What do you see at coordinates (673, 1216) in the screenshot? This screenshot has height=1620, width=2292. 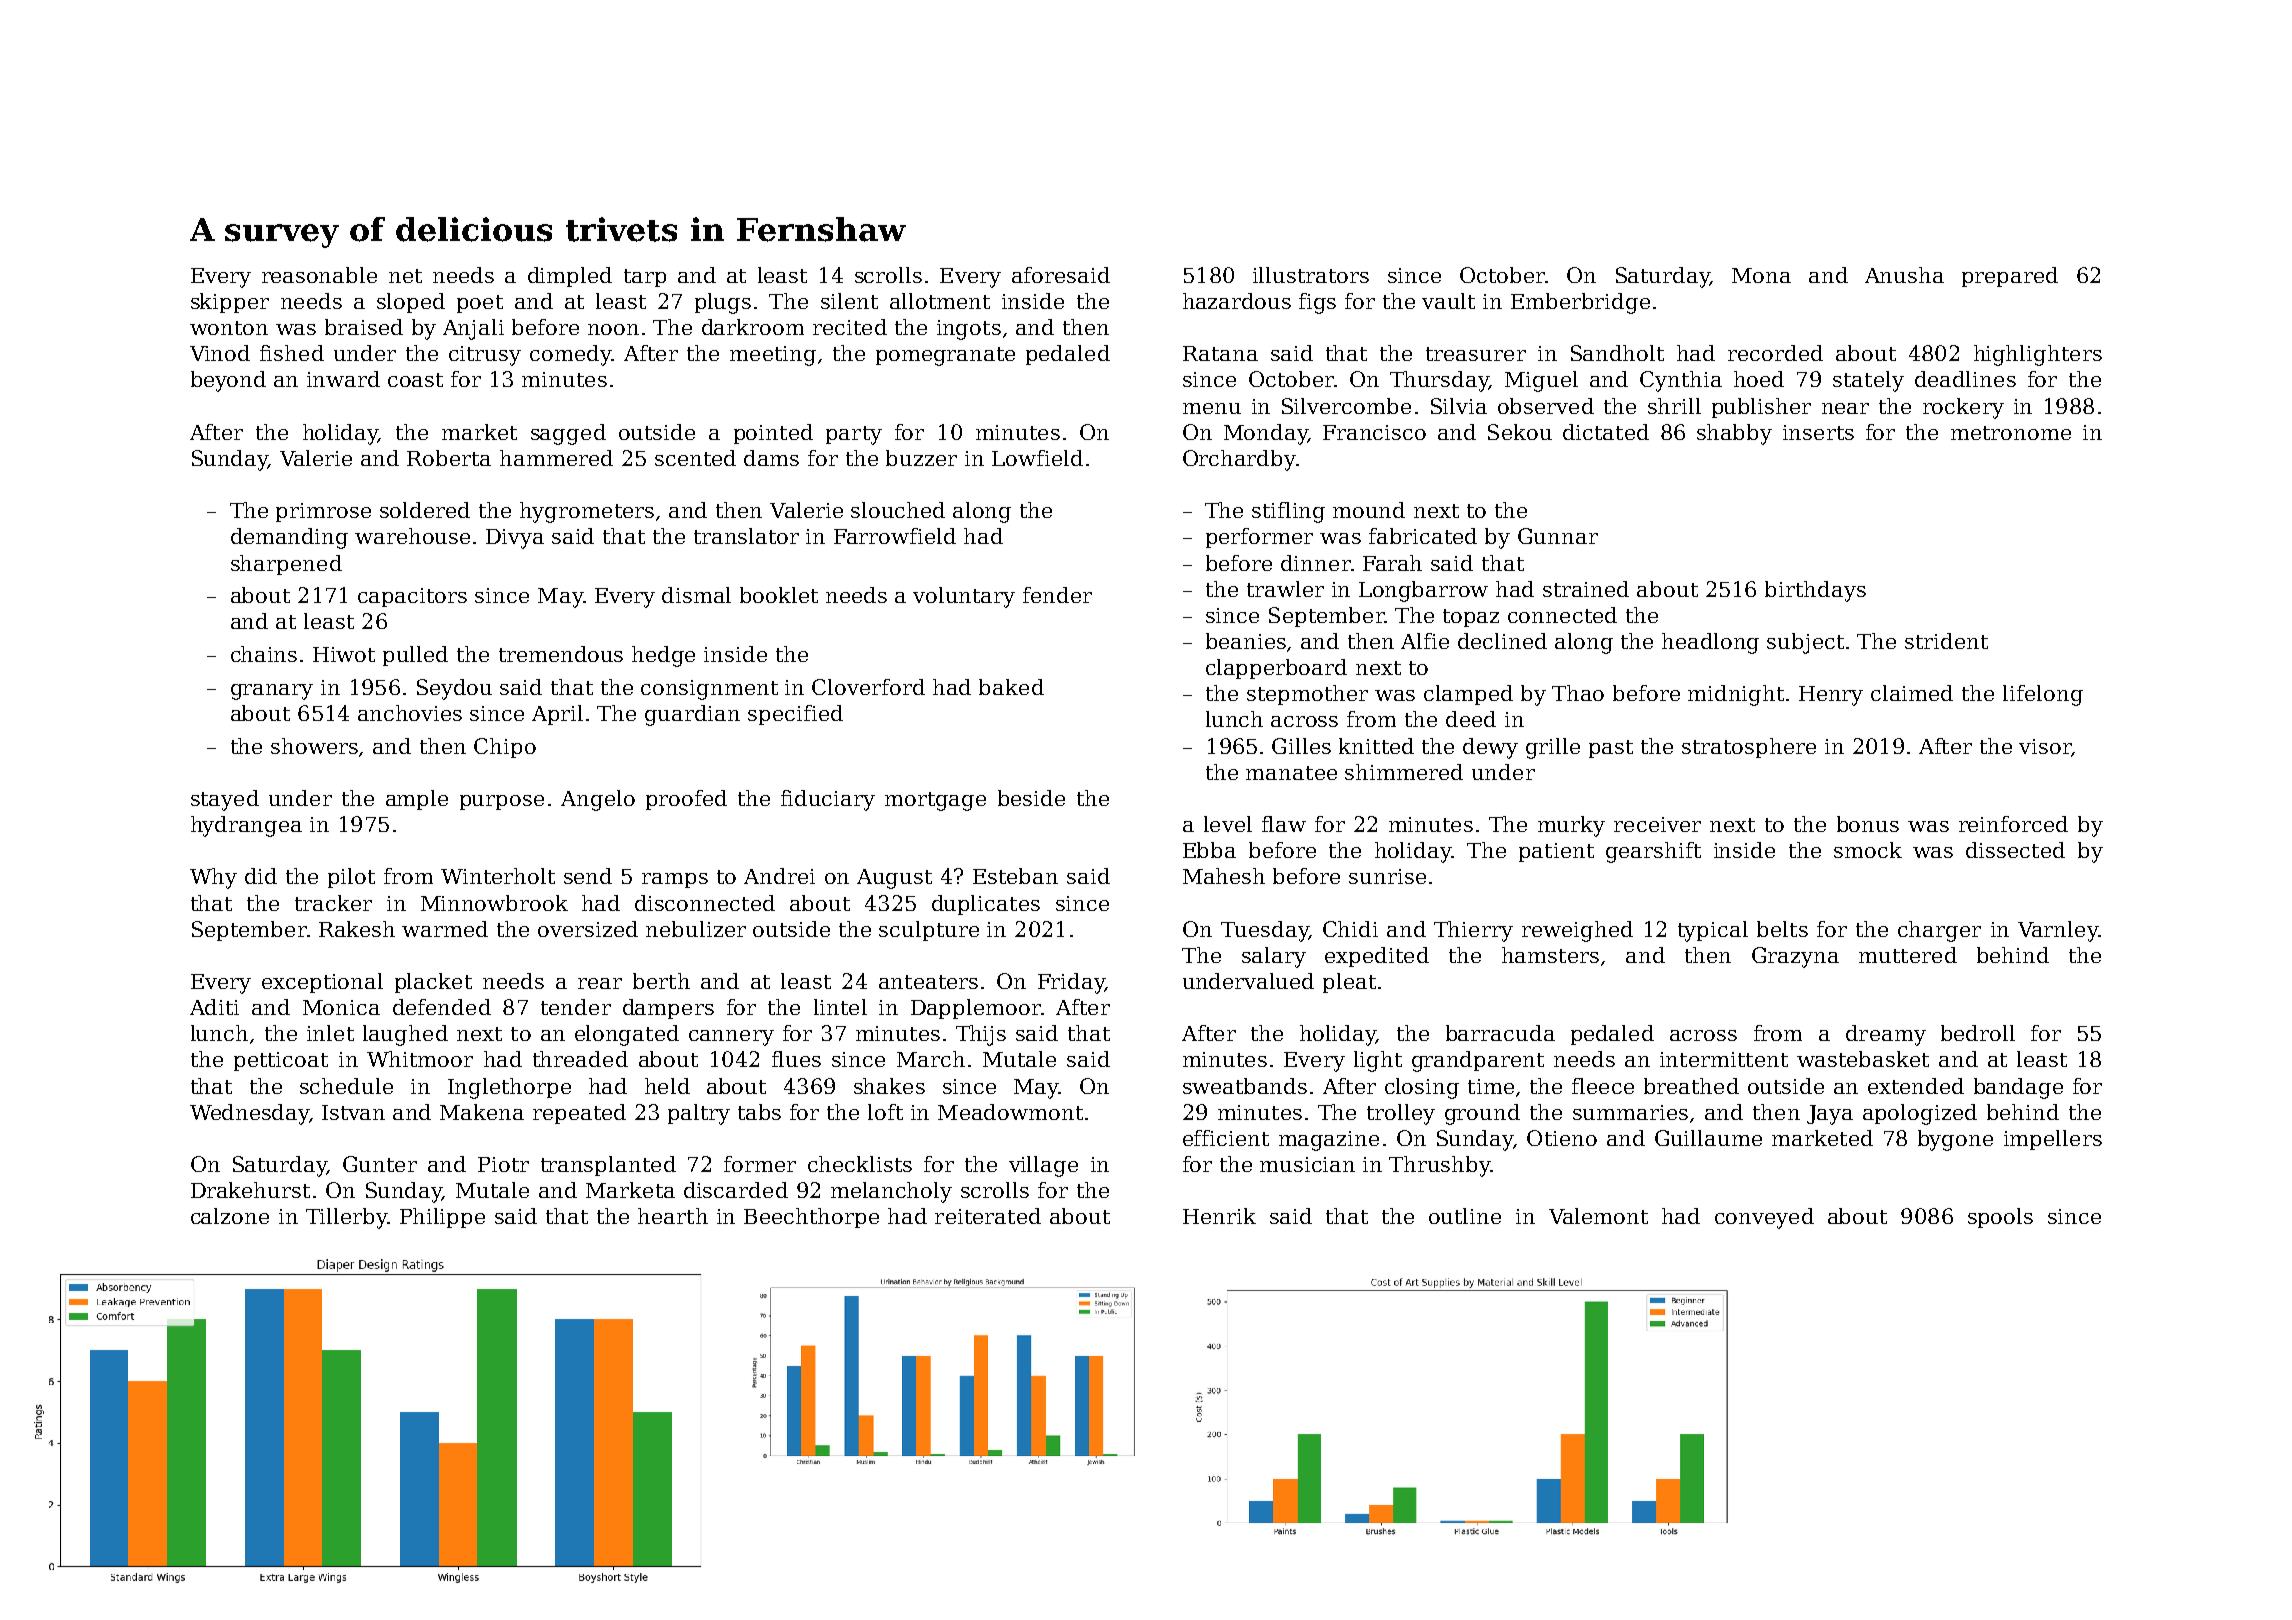 I see `hearth` at bounding box center [673, 1216].
